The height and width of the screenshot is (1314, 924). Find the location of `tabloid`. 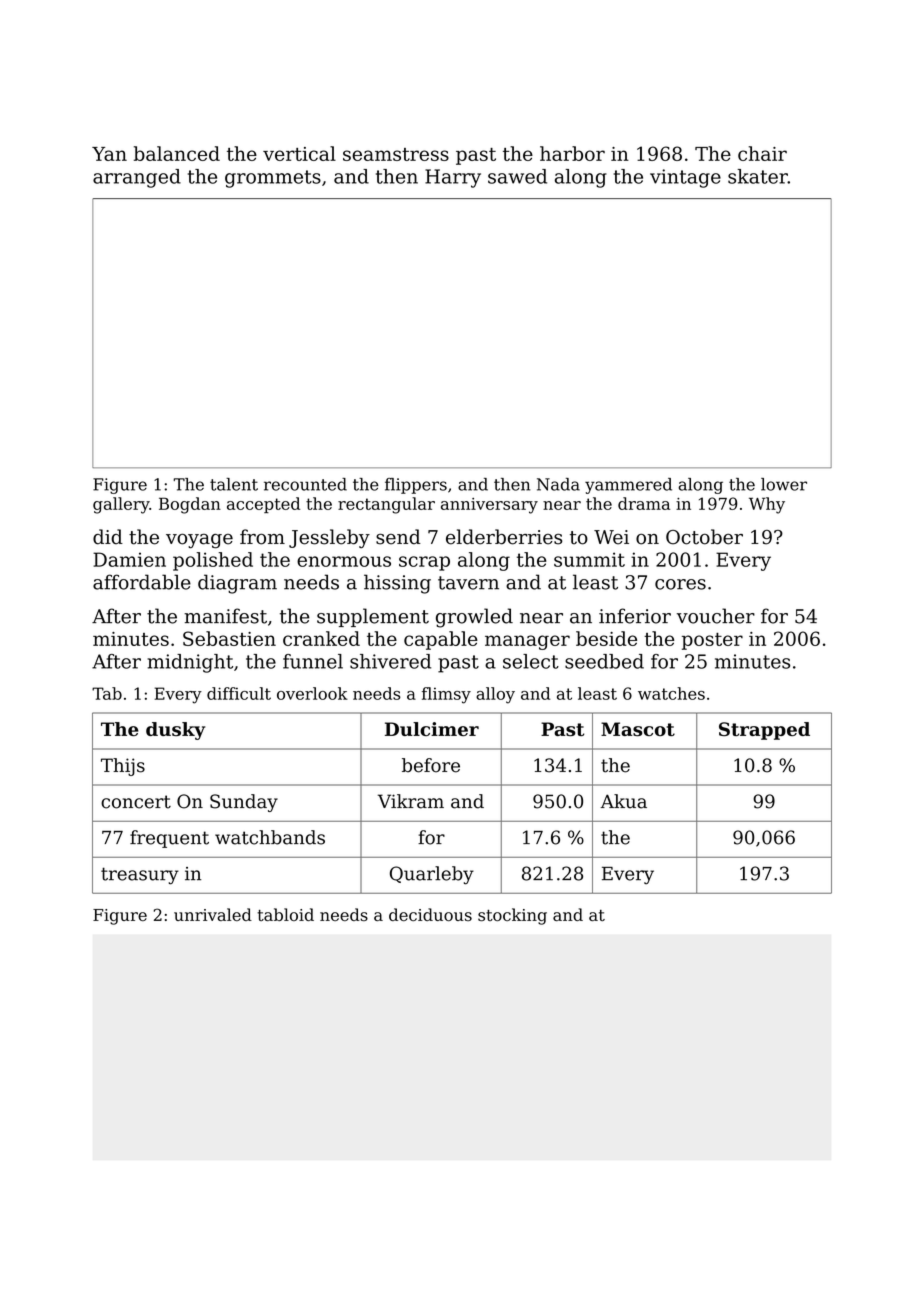

tabloid is located at coordinates (285, 914).
